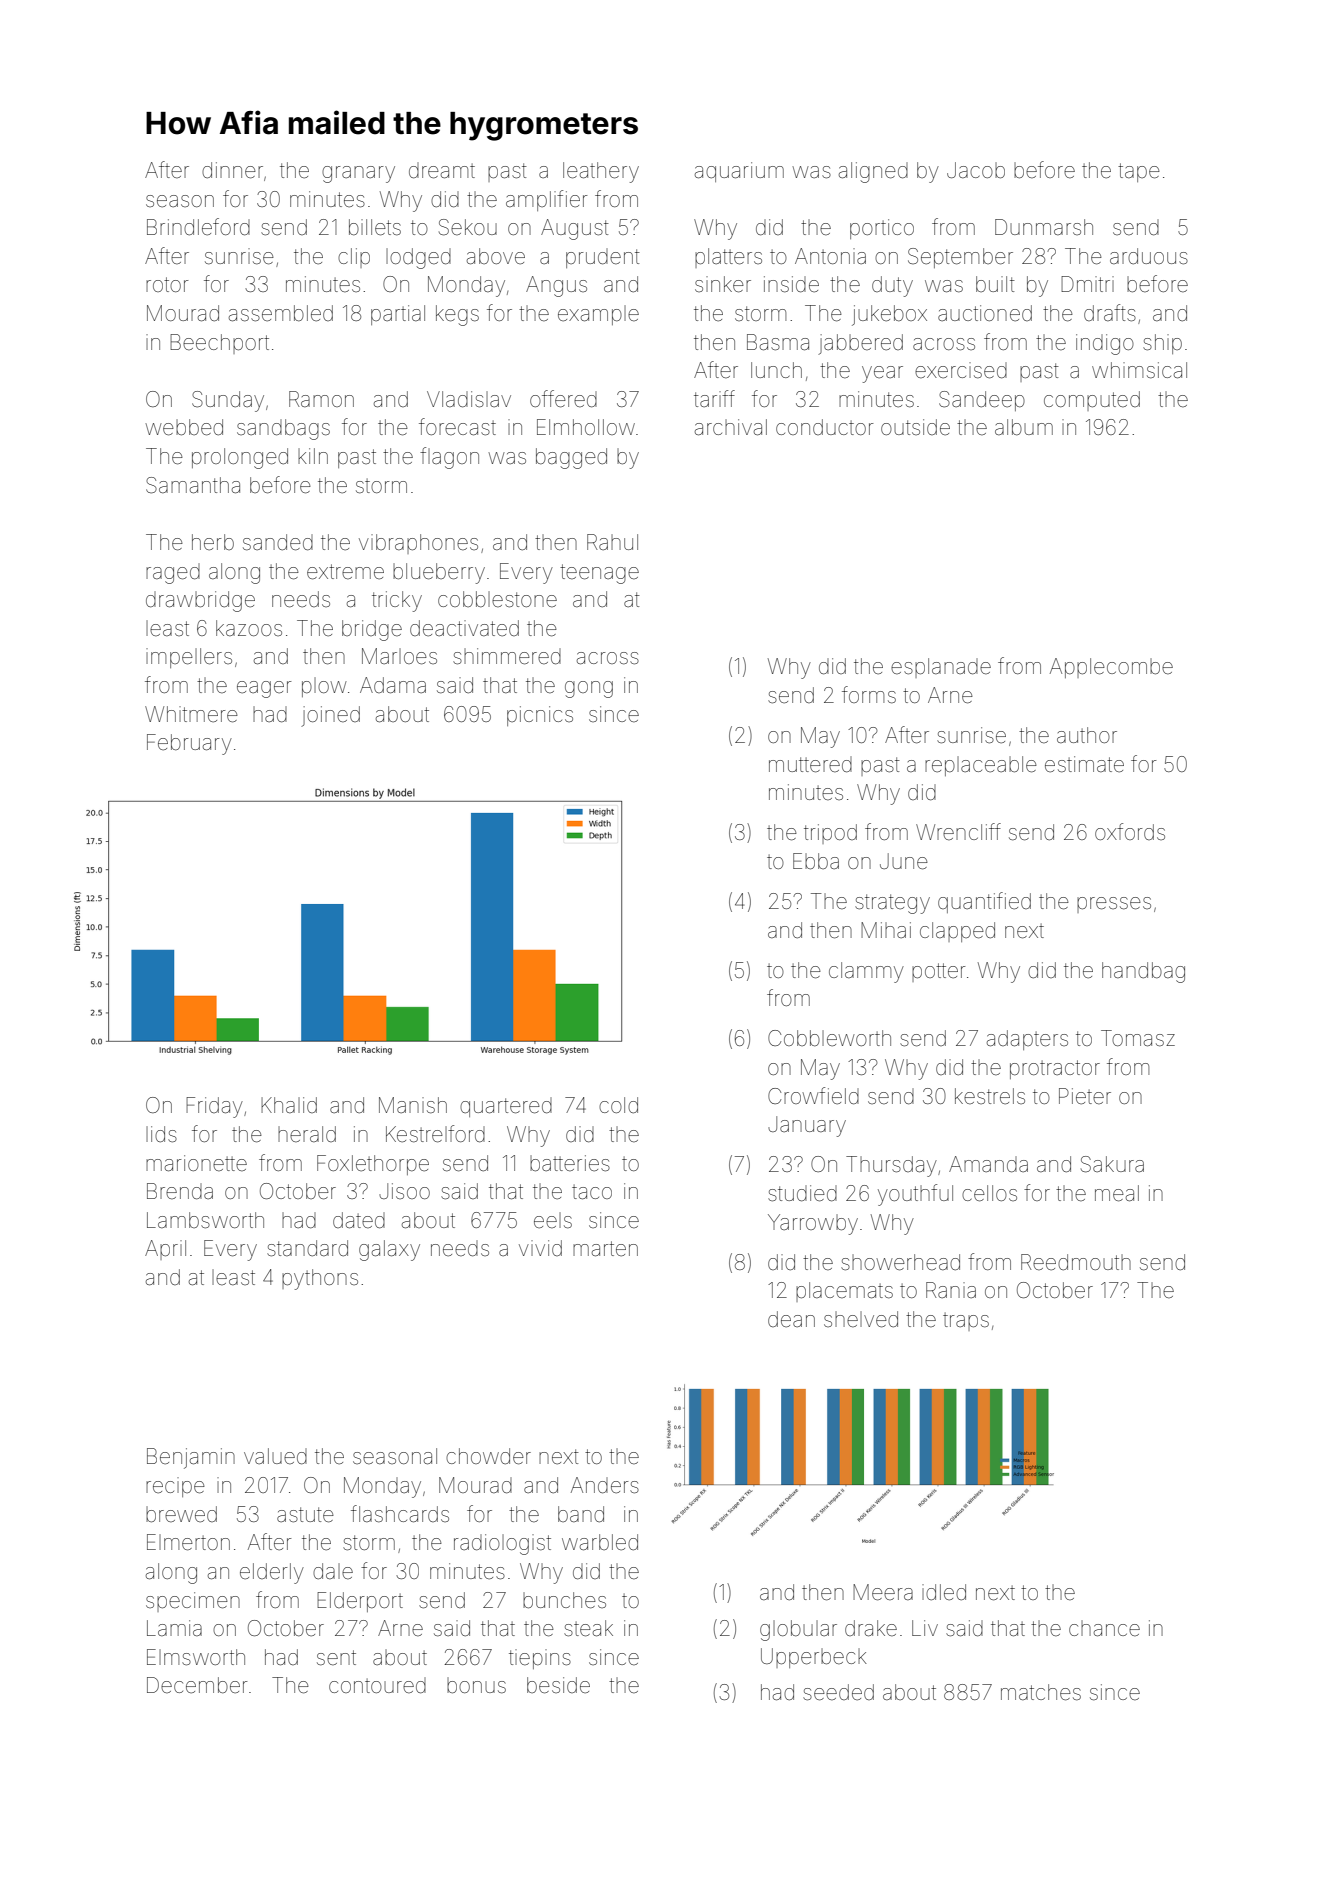 Image resolution: width=1334 pixels, height=1886 pixels. Describe the element at coordinates (866, 972) in the document. I see `clammy` at that location.
